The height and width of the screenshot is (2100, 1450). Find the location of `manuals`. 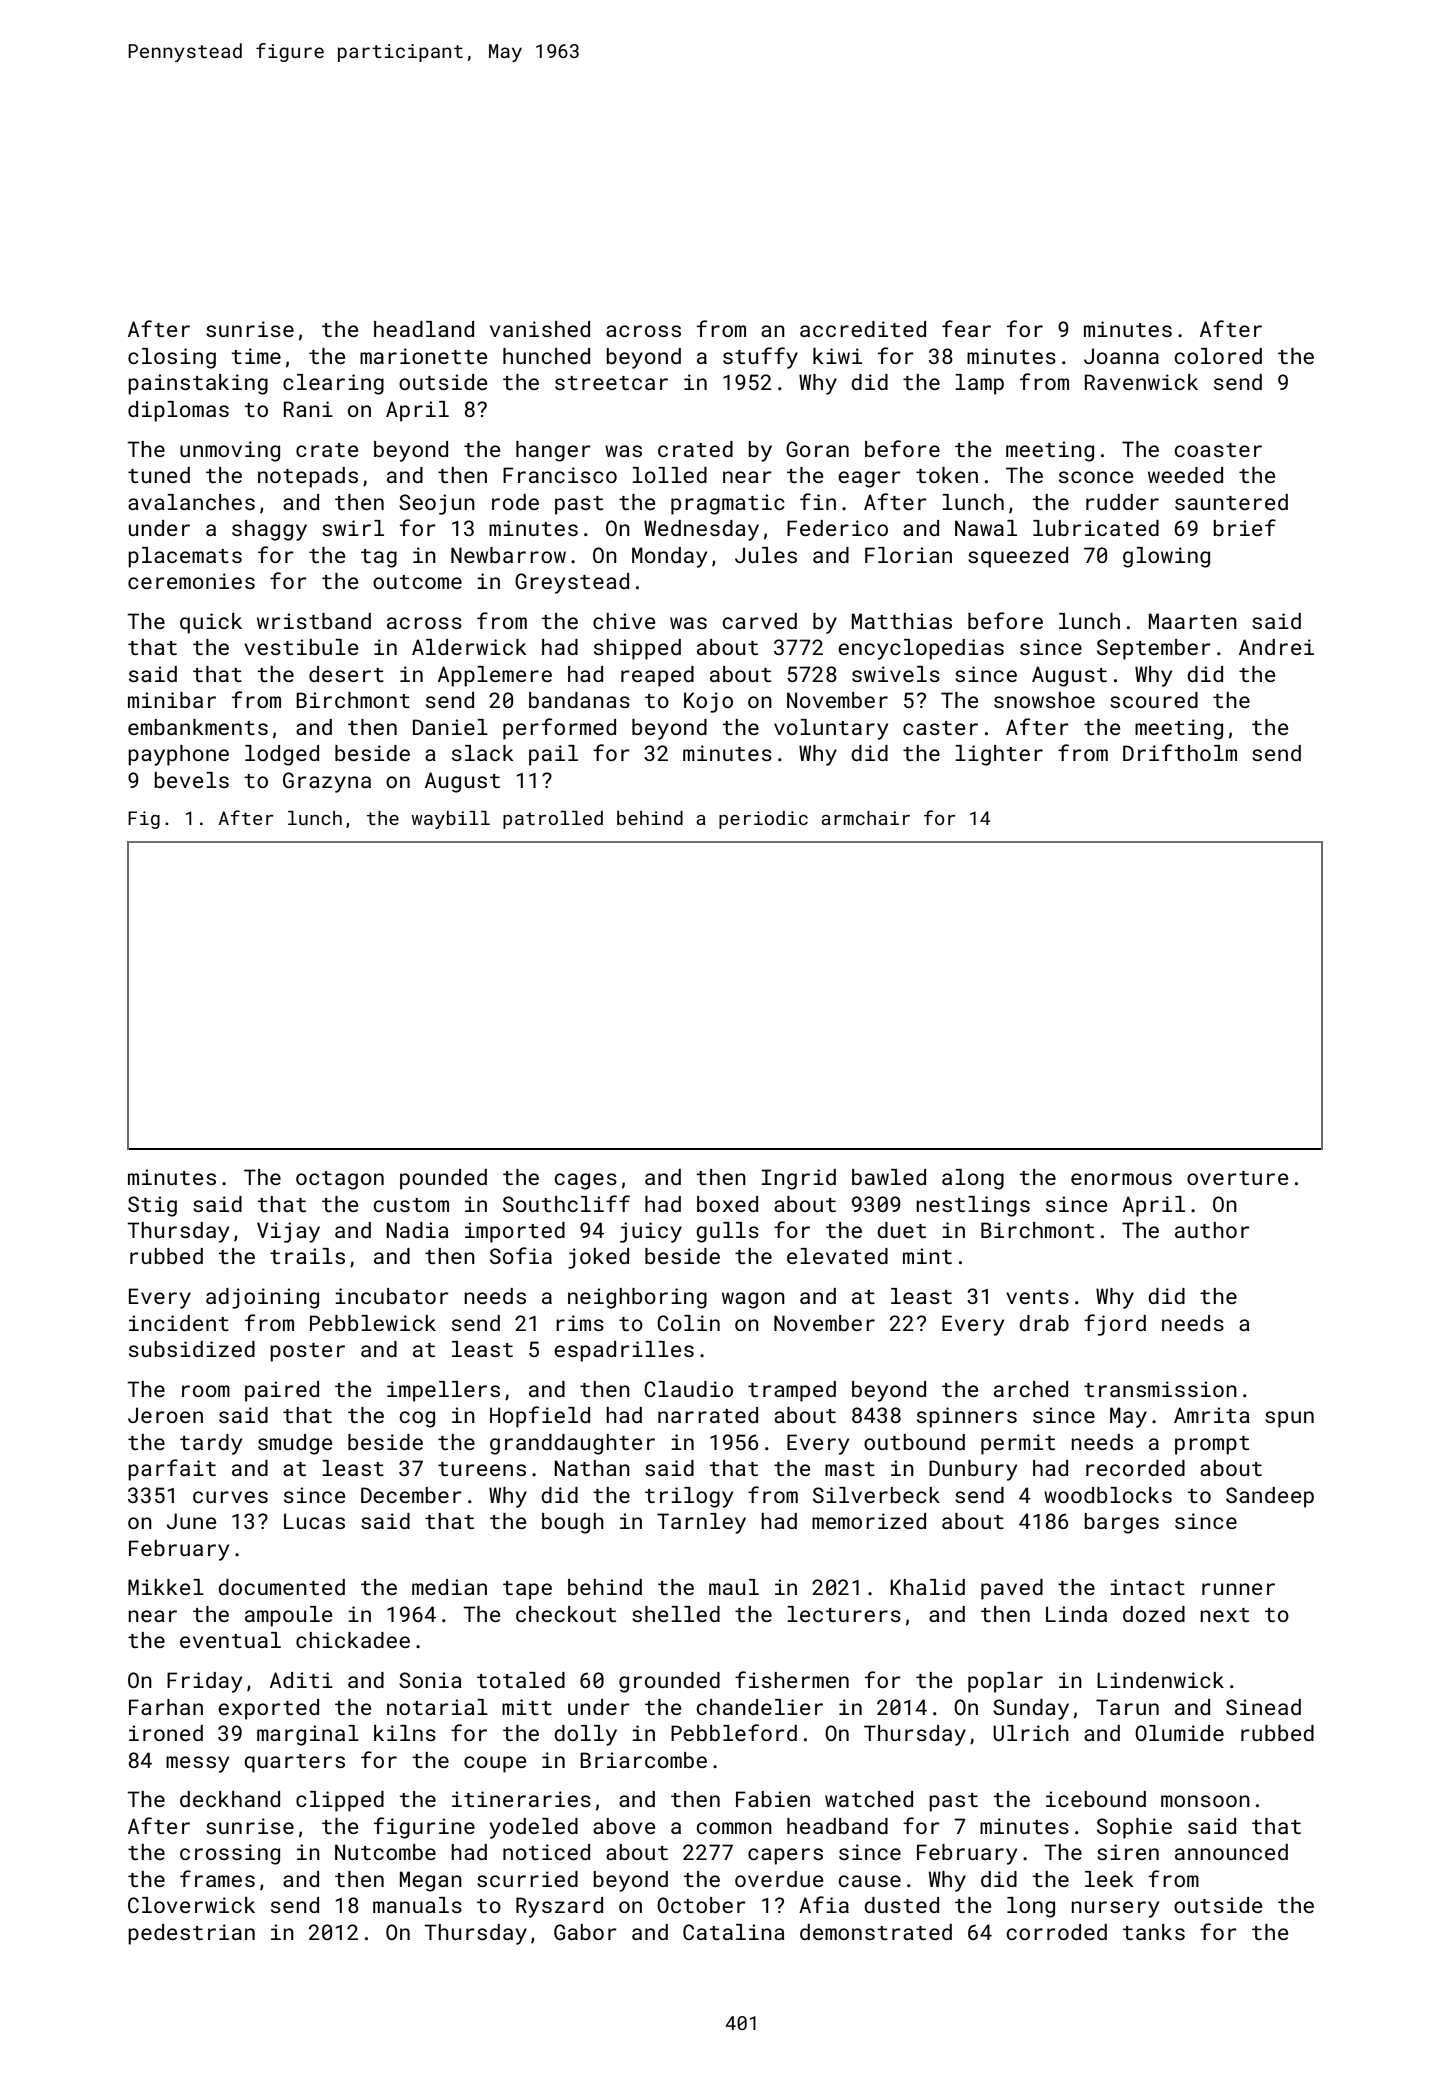

manuals is located at coordinates (417, 1905).
